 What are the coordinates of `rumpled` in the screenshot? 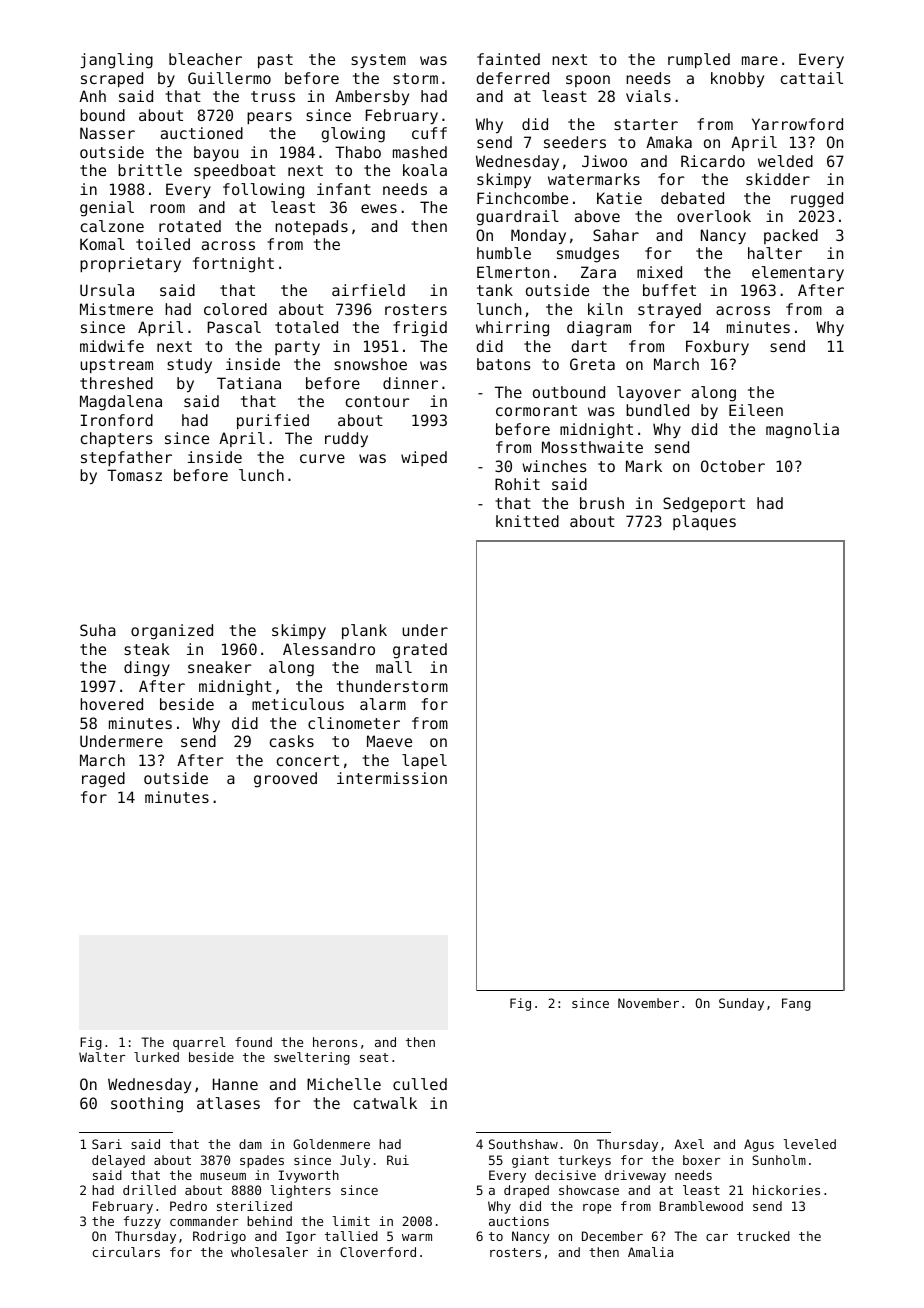 It's located at (699, 60).
